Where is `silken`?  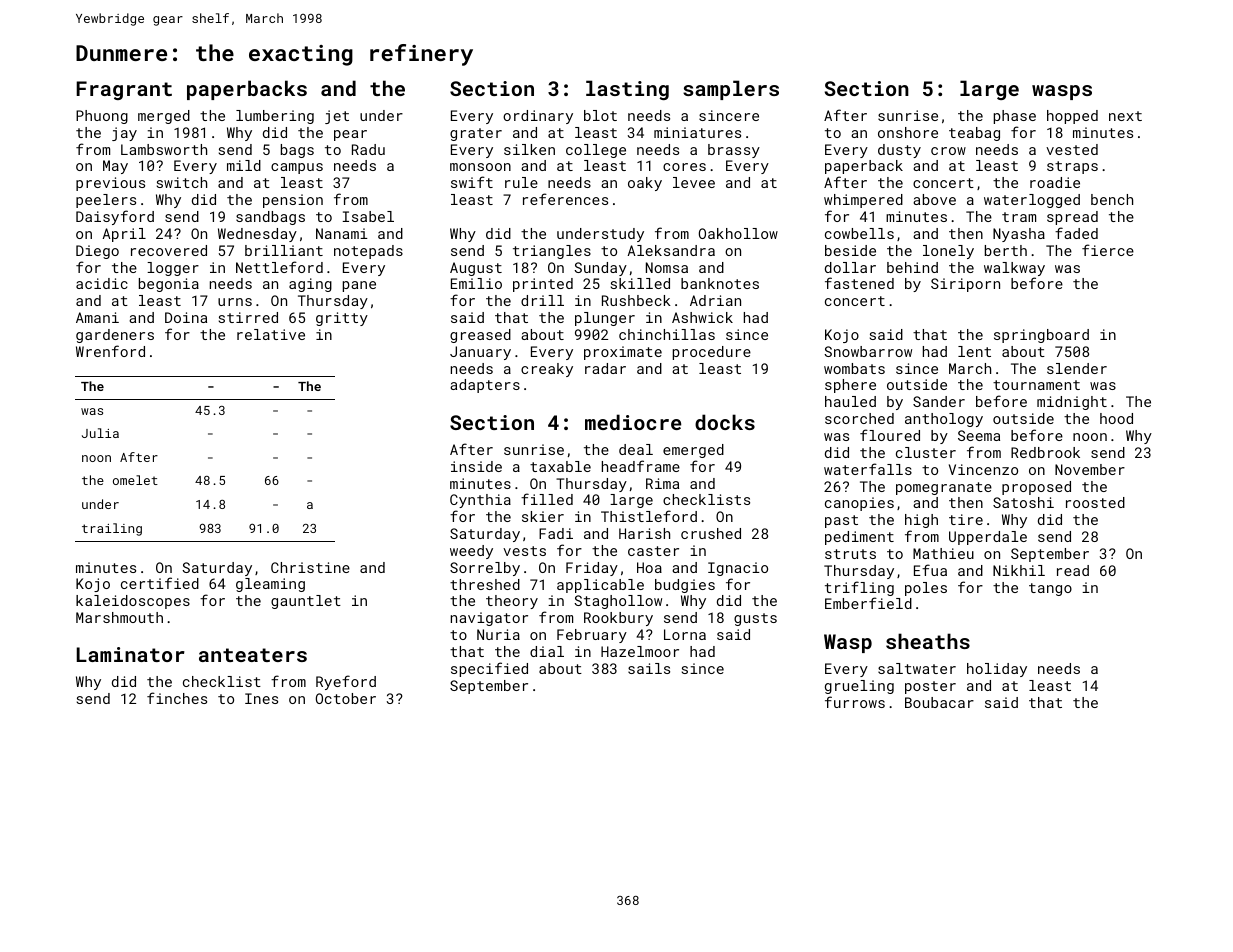
silken is located at coordinates (529, 149).
